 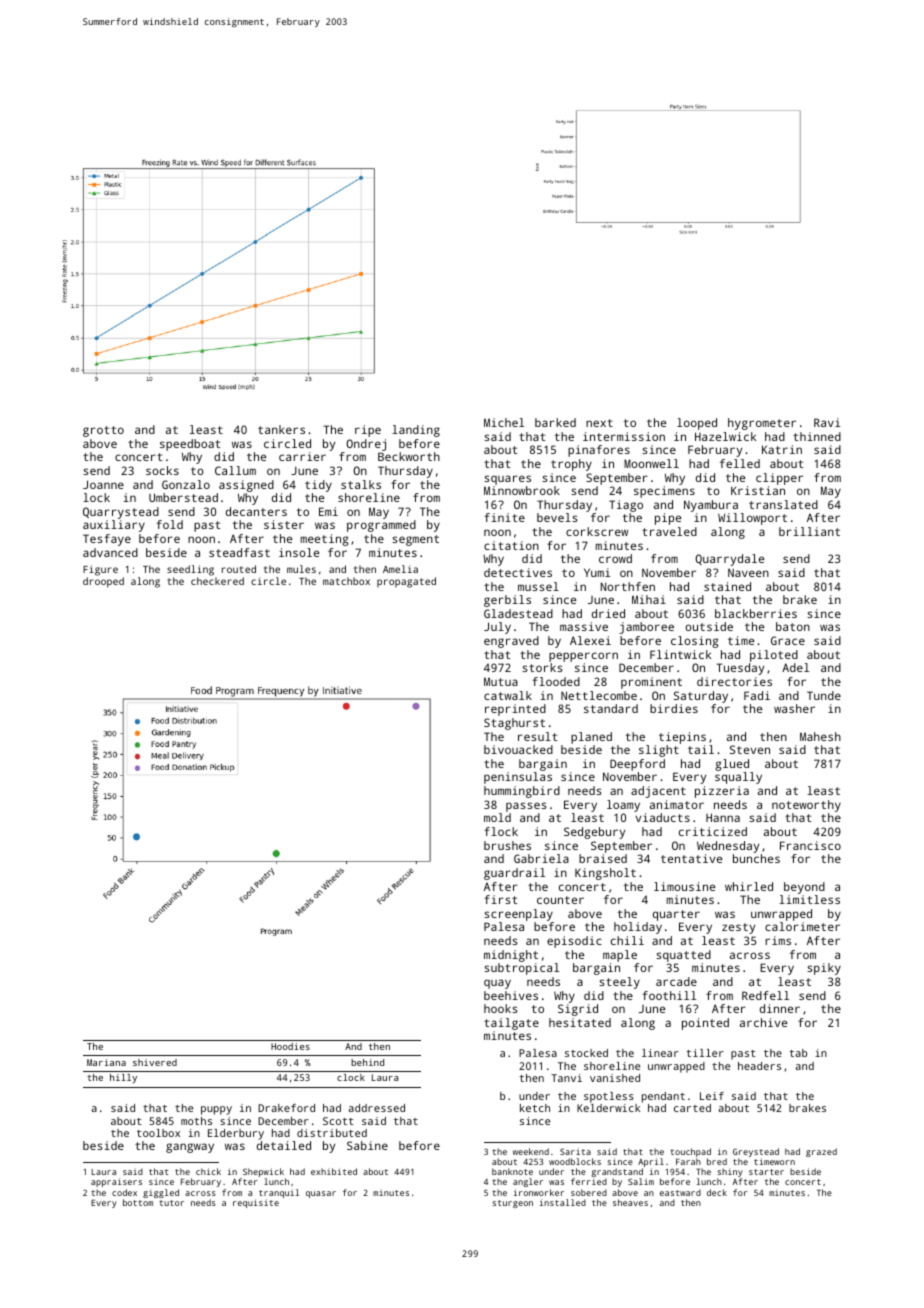 I want to click on hesitated, so click(x=580, y=1022).
